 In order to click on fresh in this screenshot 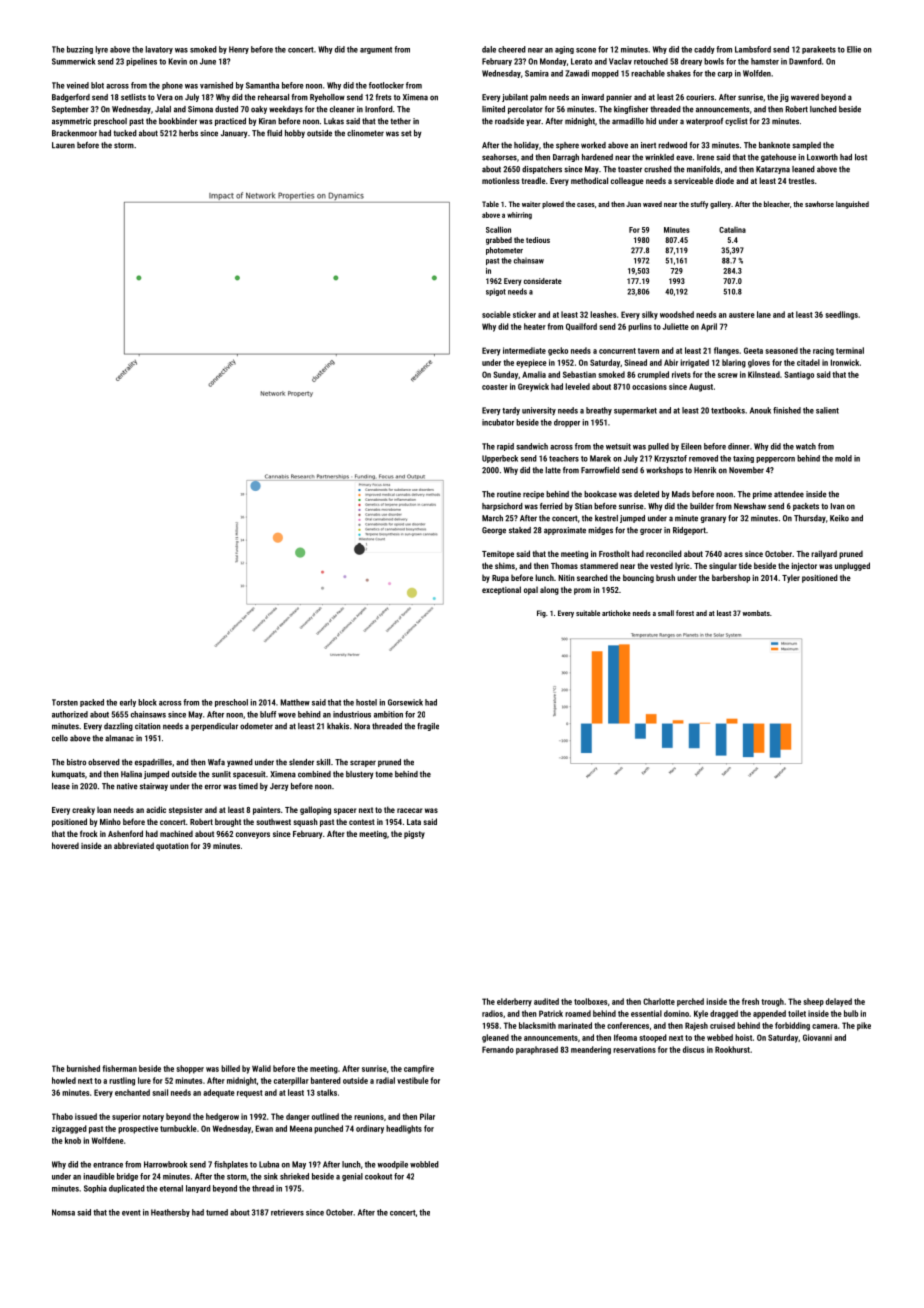, I will do `click(750, 1001)`.
